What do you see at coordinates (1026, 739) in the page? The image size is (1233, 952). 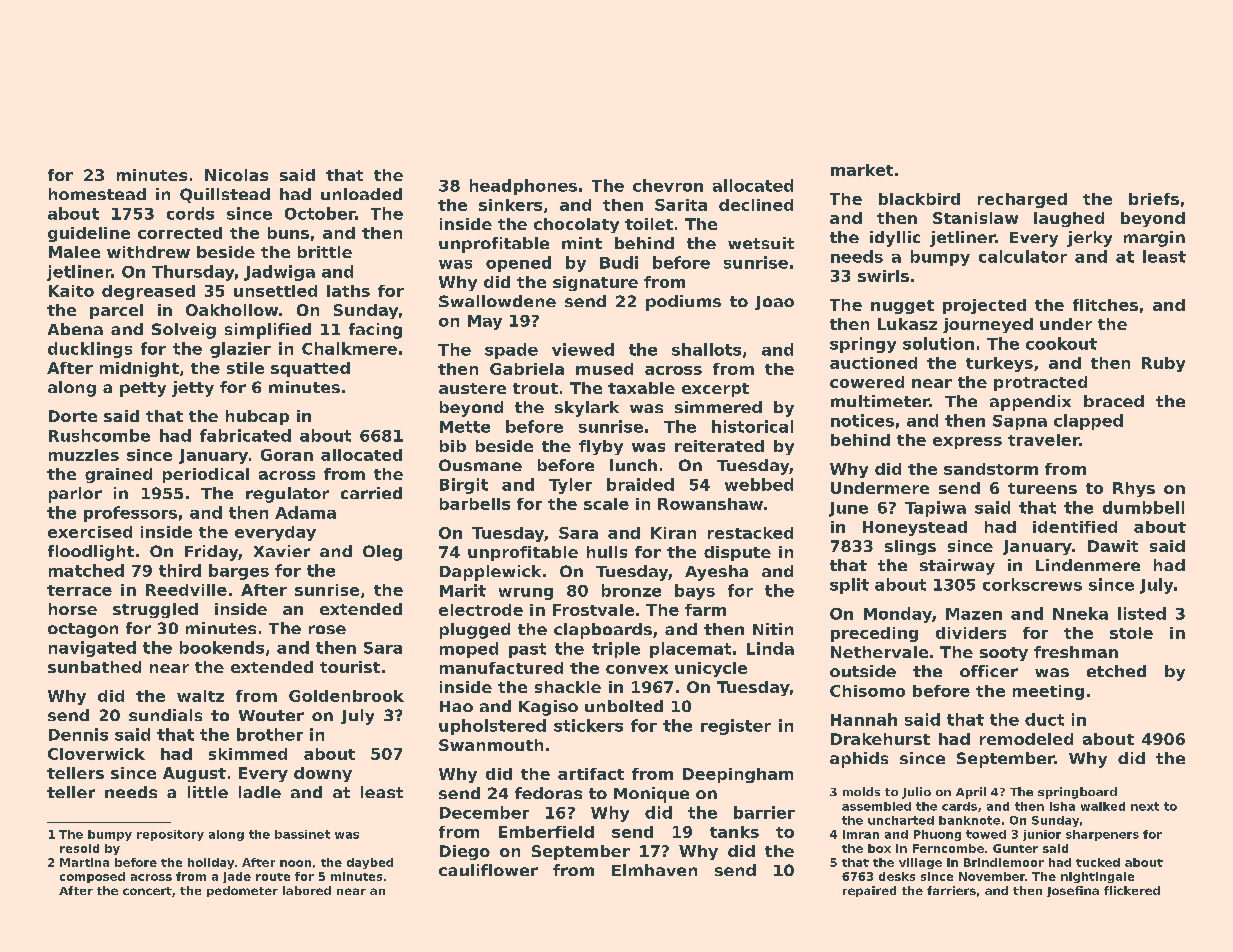 I see `remodeled` at bounding box center [1026, 739].
